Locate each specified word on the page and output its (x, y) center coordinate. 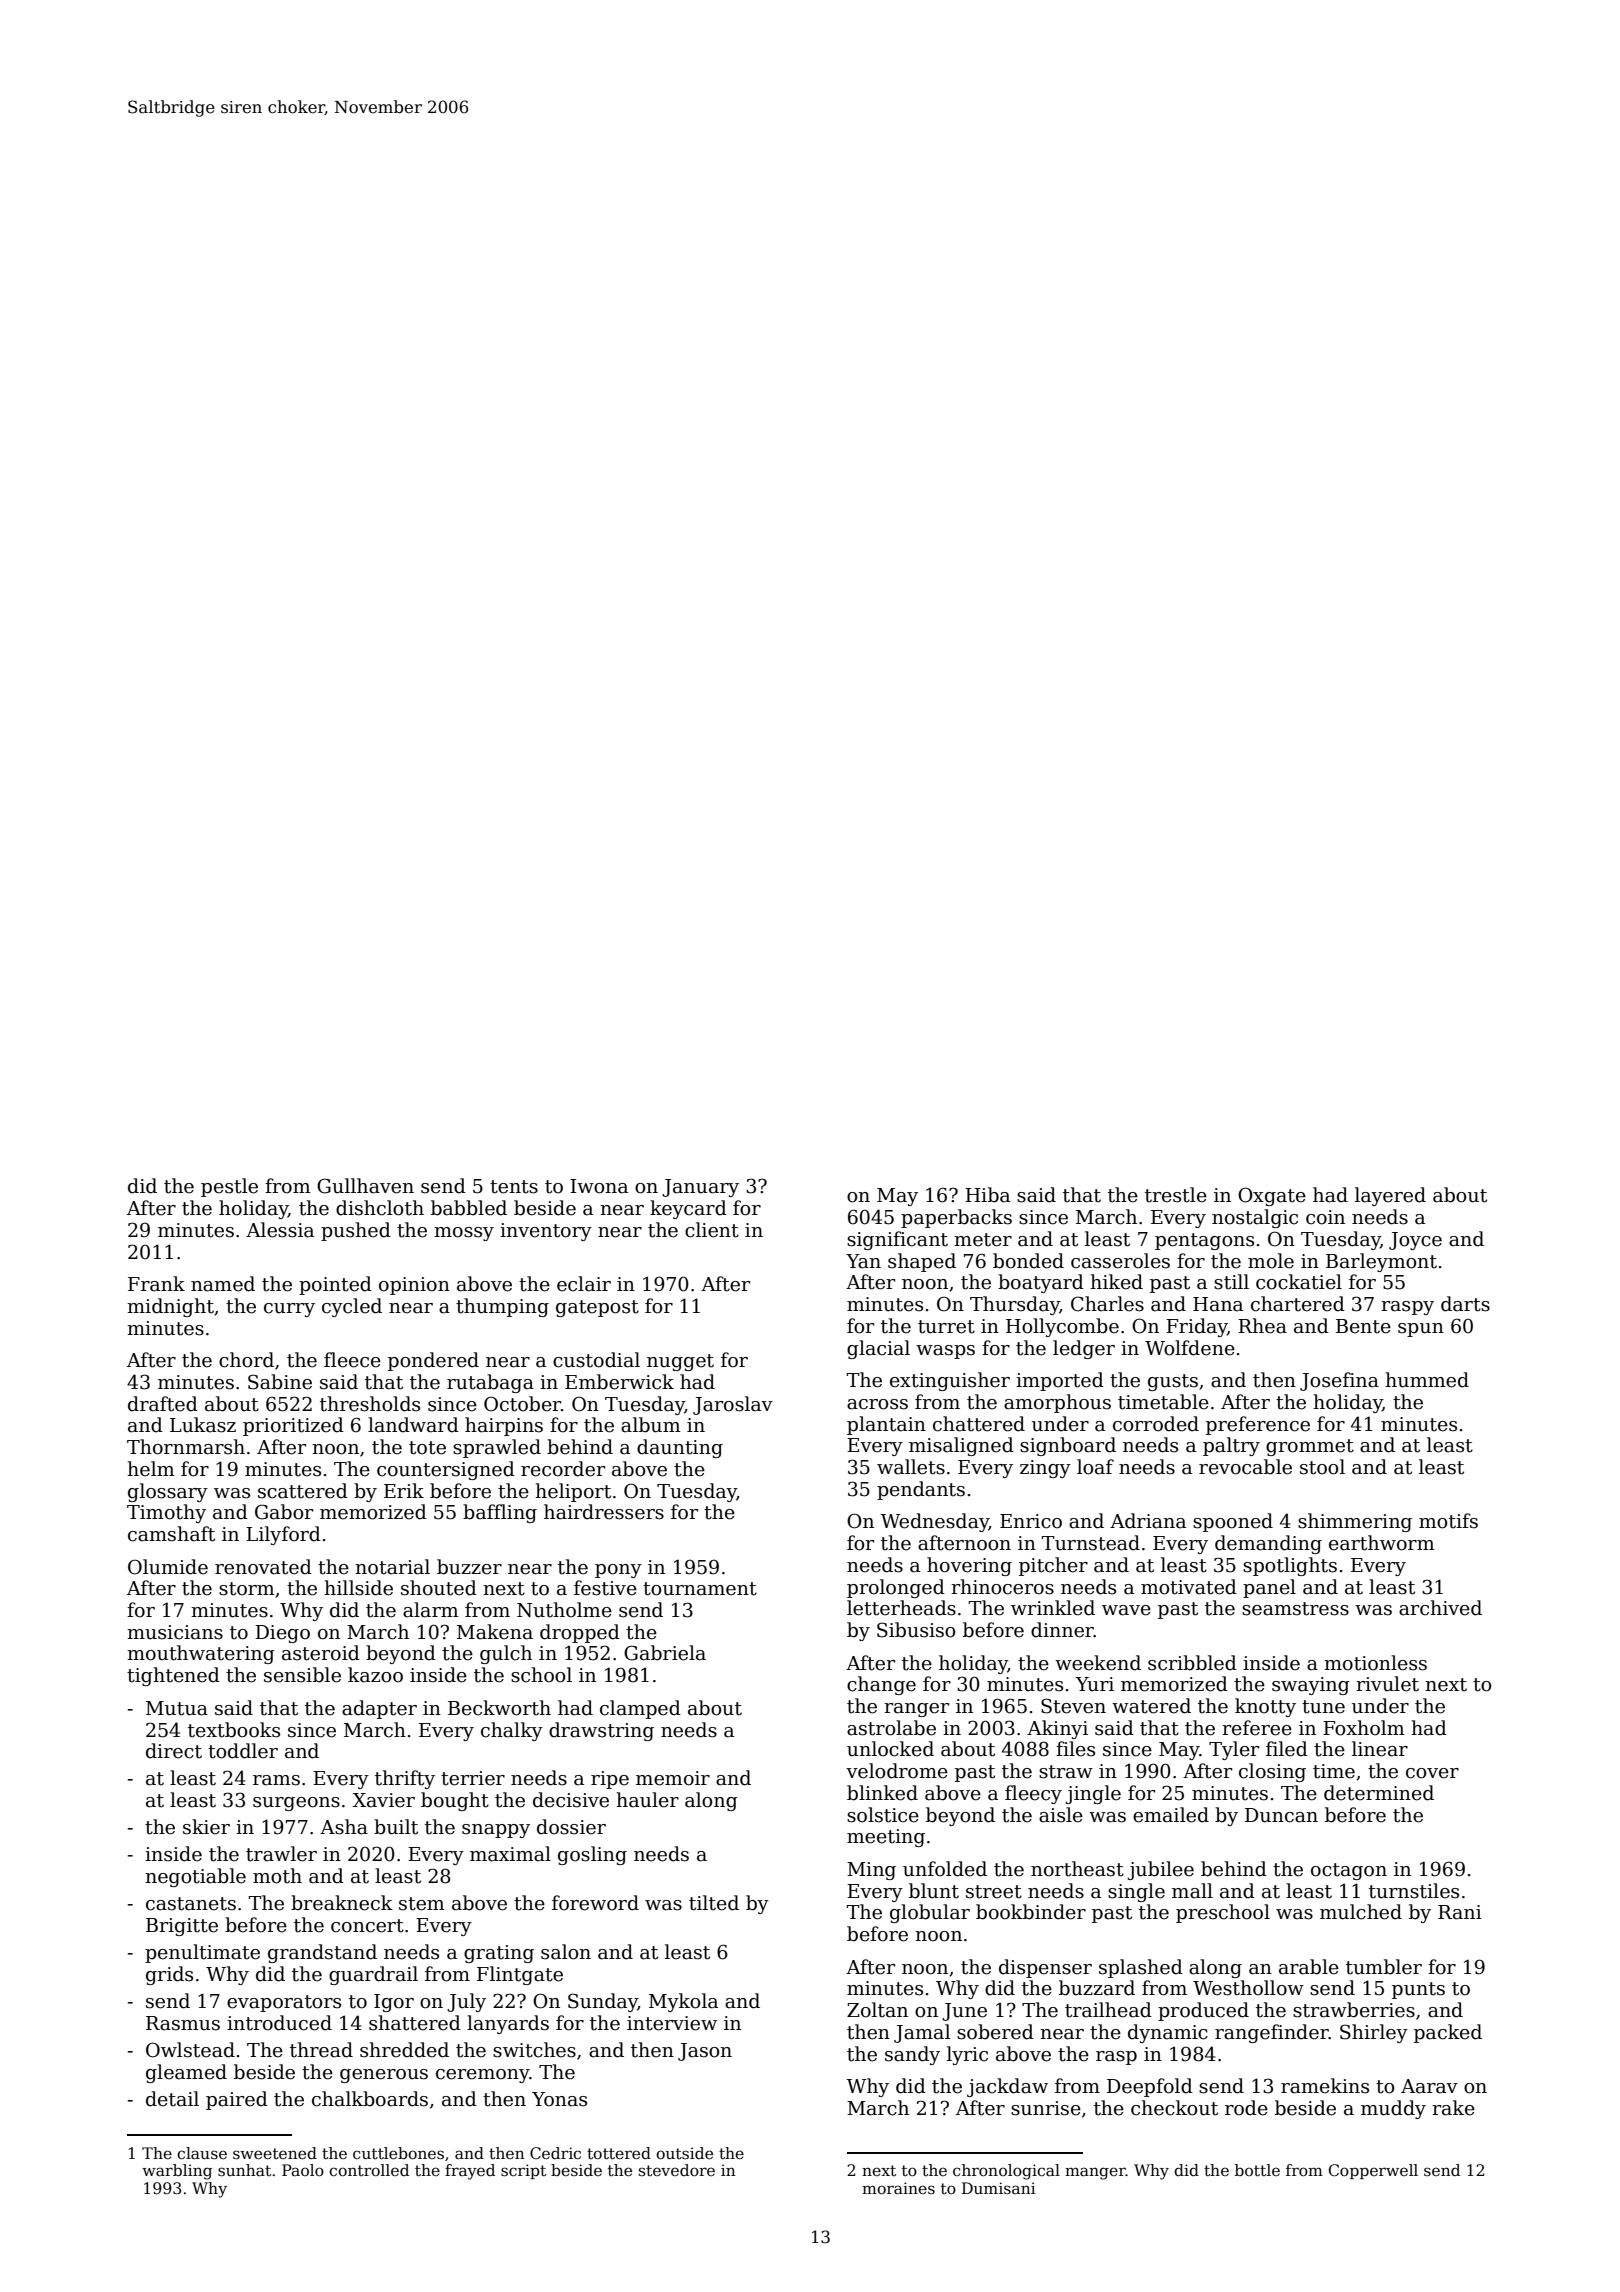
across (877, 1404)
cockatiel (1299, 1282)
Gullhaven (365, 1186)
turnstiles (1414, 1891)
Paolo (303, 2170)
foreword (595, 1903)
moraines (898, 2188)
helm (151, 1469)
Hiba (987, 1195)
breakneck (342, 1903)
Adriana (1148, 1521)
